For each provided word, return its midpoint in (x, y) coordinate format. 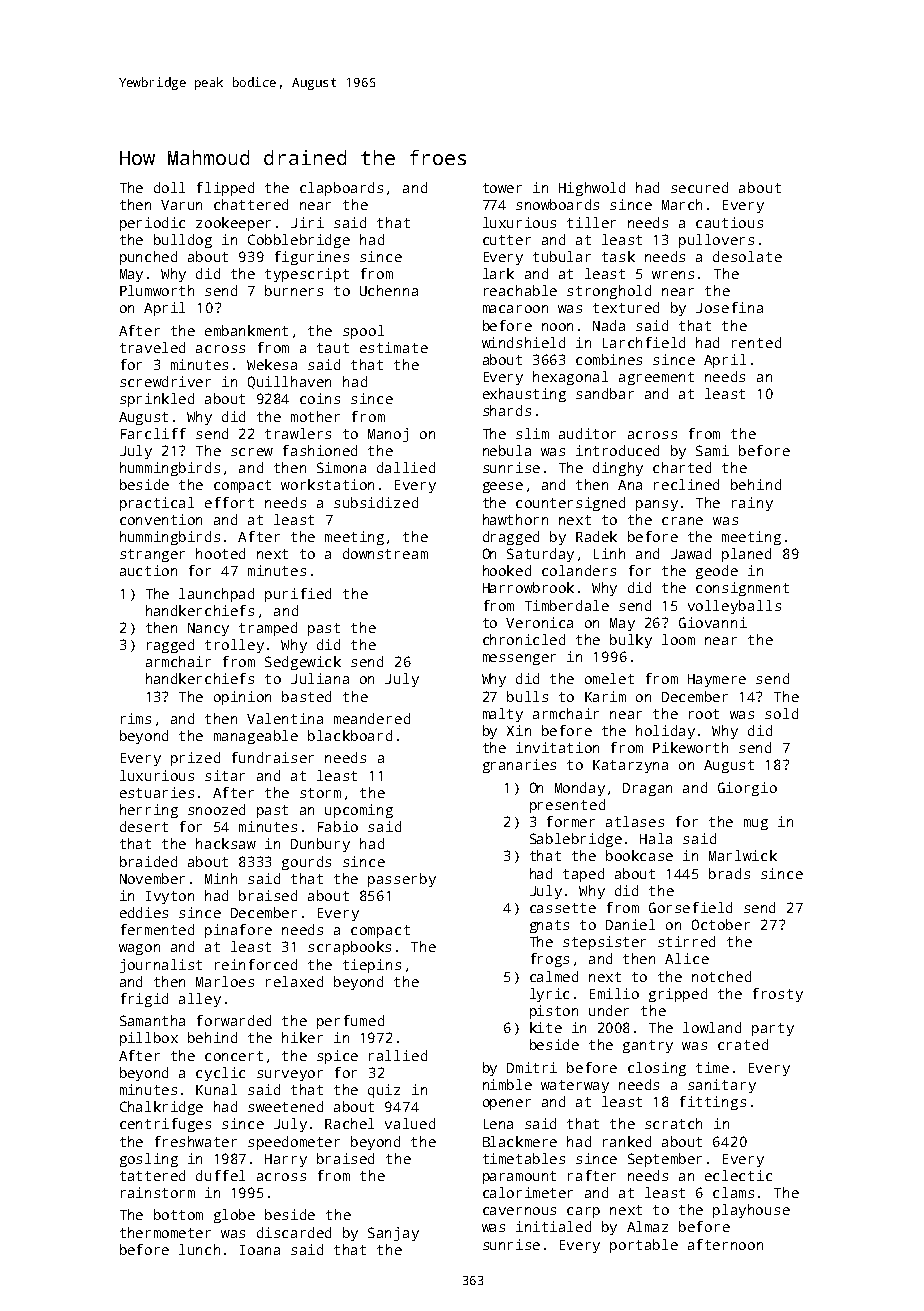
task (618, 256)
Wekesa (272, 364)
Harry (286, 1160)
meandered (372, 718)
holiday (665, 732)
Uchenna (389, 290)
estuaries (157, 792)
